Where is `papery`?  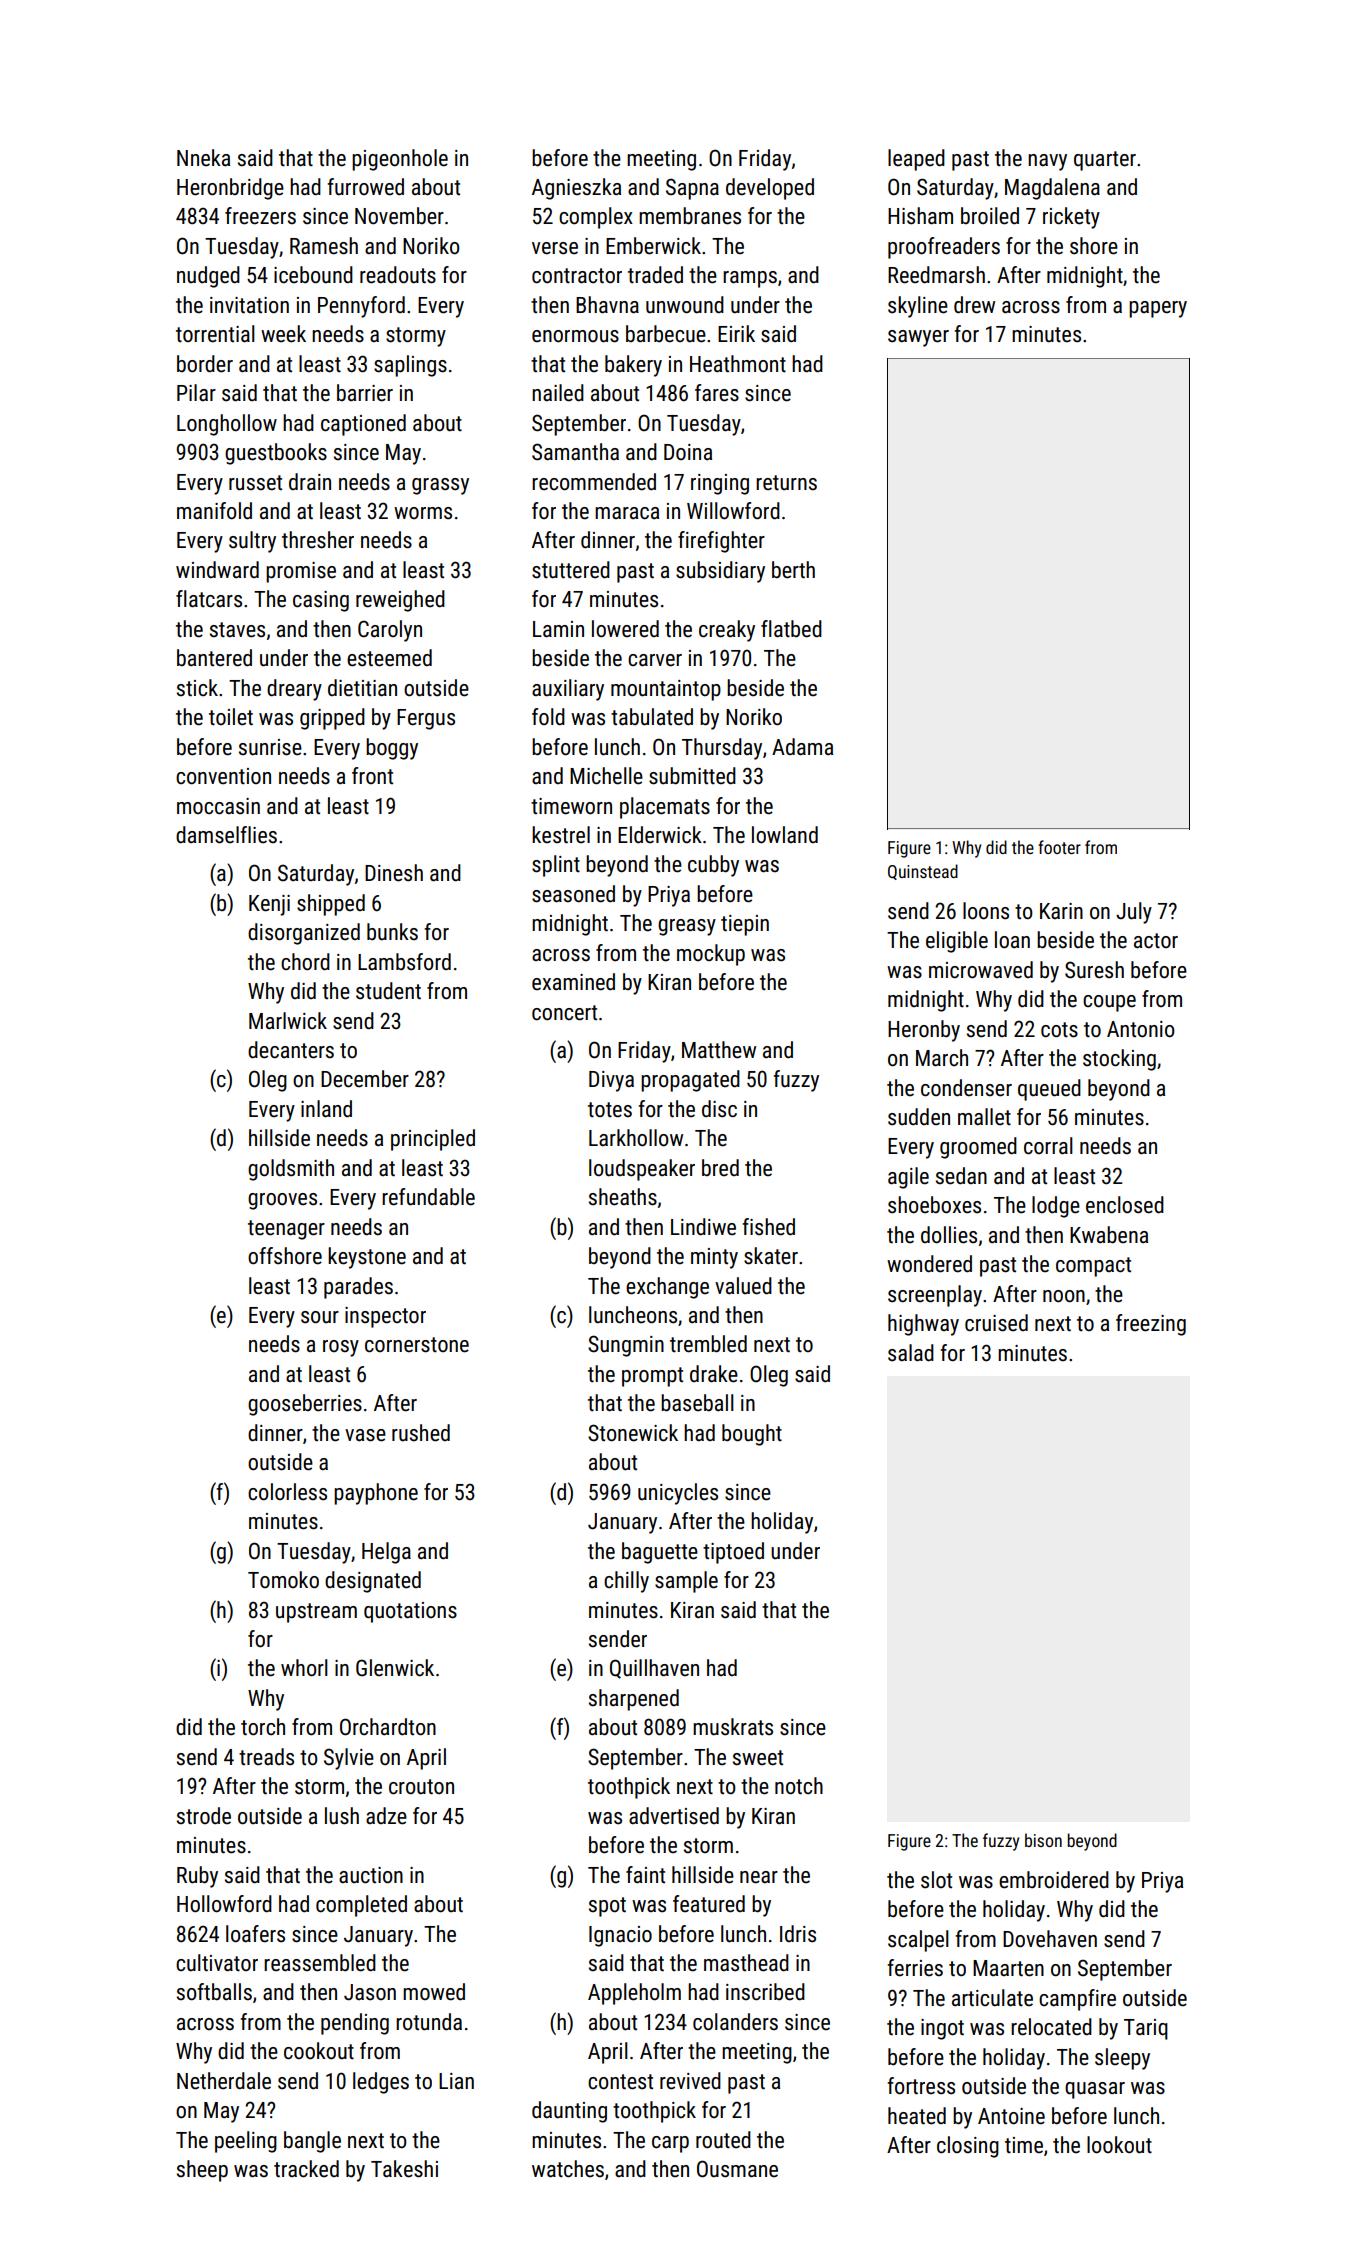
papery is located at coordinates (1158, 309).
